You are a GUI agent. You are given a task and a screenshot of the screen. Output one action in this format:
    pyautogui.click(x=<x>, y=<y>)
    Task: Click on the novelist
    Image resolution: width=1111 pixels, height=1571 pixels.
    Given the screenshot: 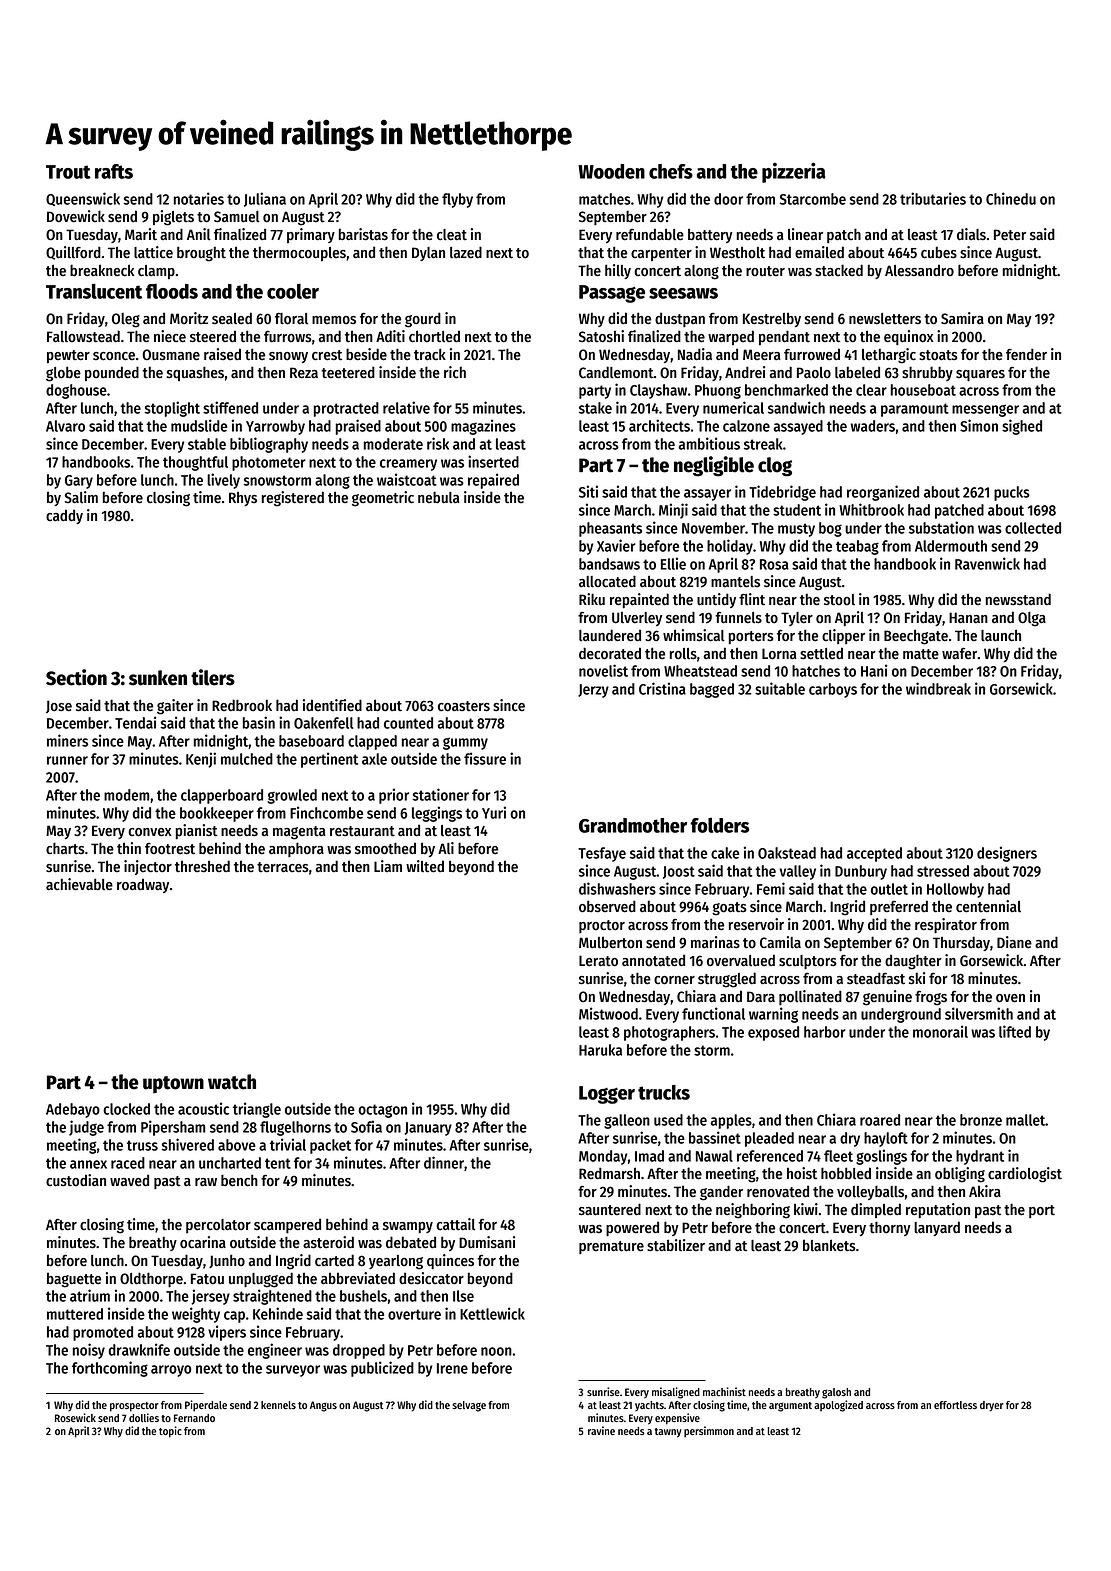 What is the action you would take?
    pyautogui.click(x=603, y=670)
